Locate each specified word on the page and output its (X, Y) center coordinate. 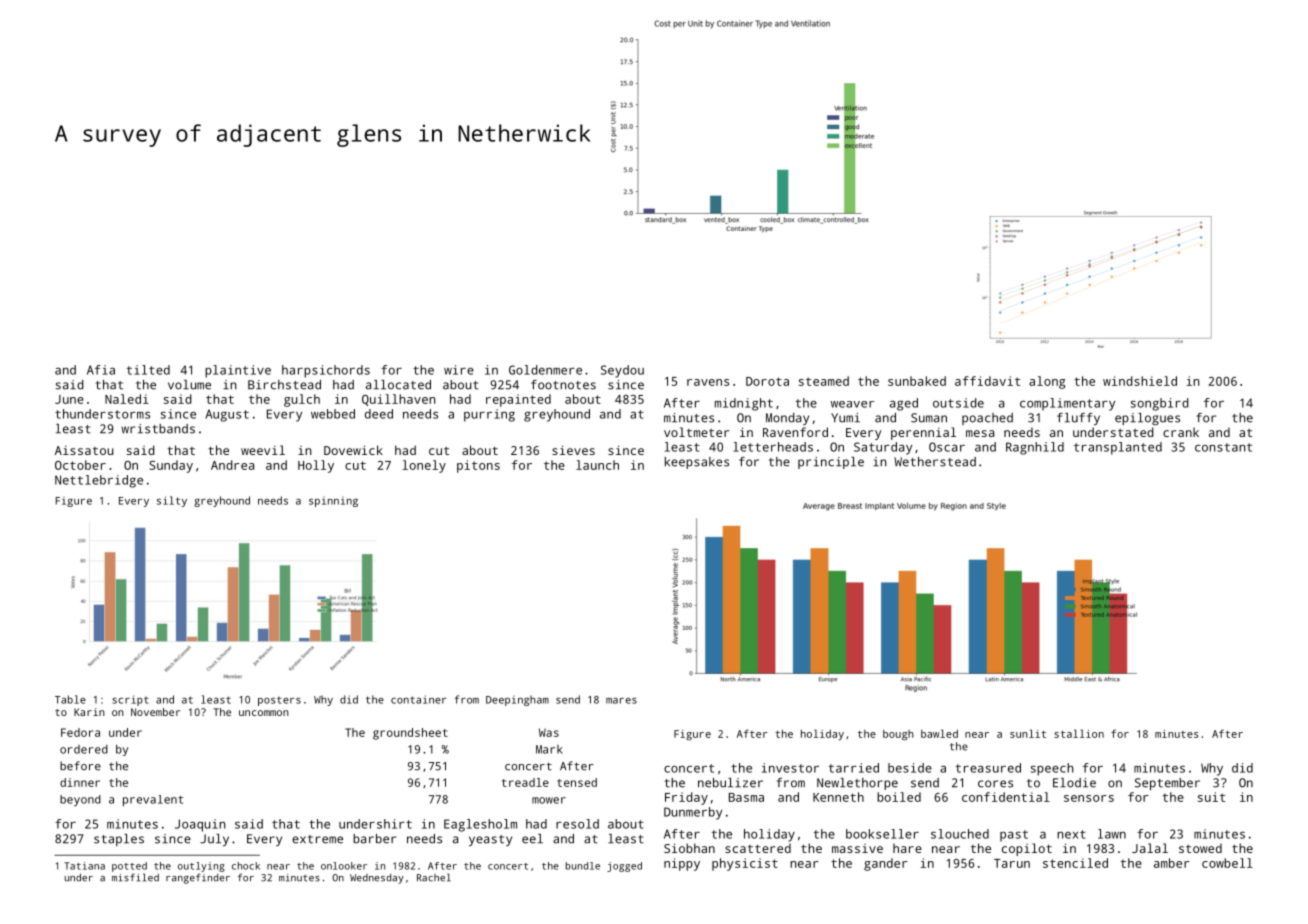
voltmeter (696, 432)
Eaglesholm (480, 825)
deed (379, 414)
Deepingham (517, 700)
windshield (1140, 381)
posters (279, 701)
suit (1211, 797)
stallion (1079, 733)
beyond (80, 800)
